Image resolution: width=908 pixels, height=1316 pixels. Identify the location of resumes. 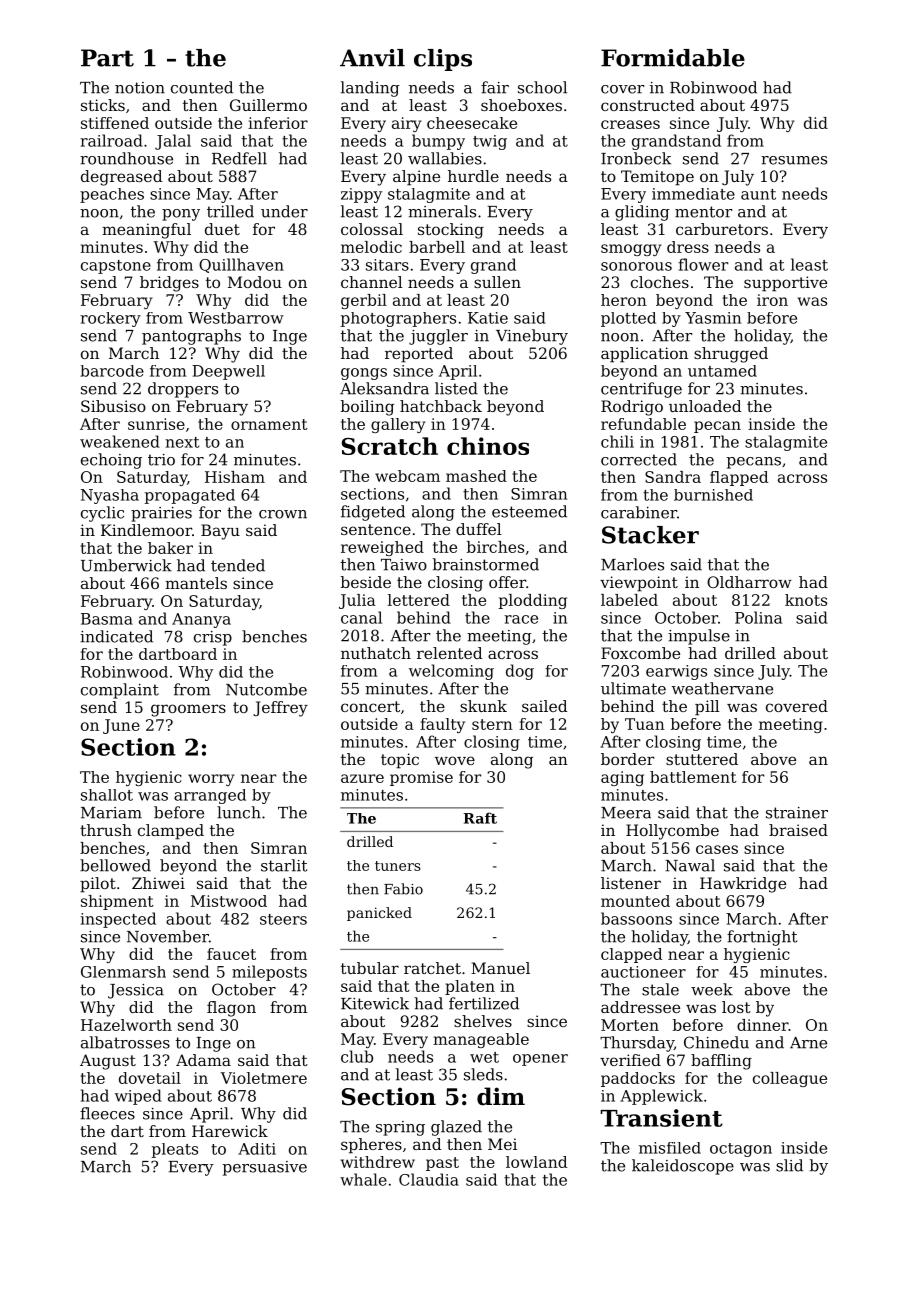
(794, 160).
